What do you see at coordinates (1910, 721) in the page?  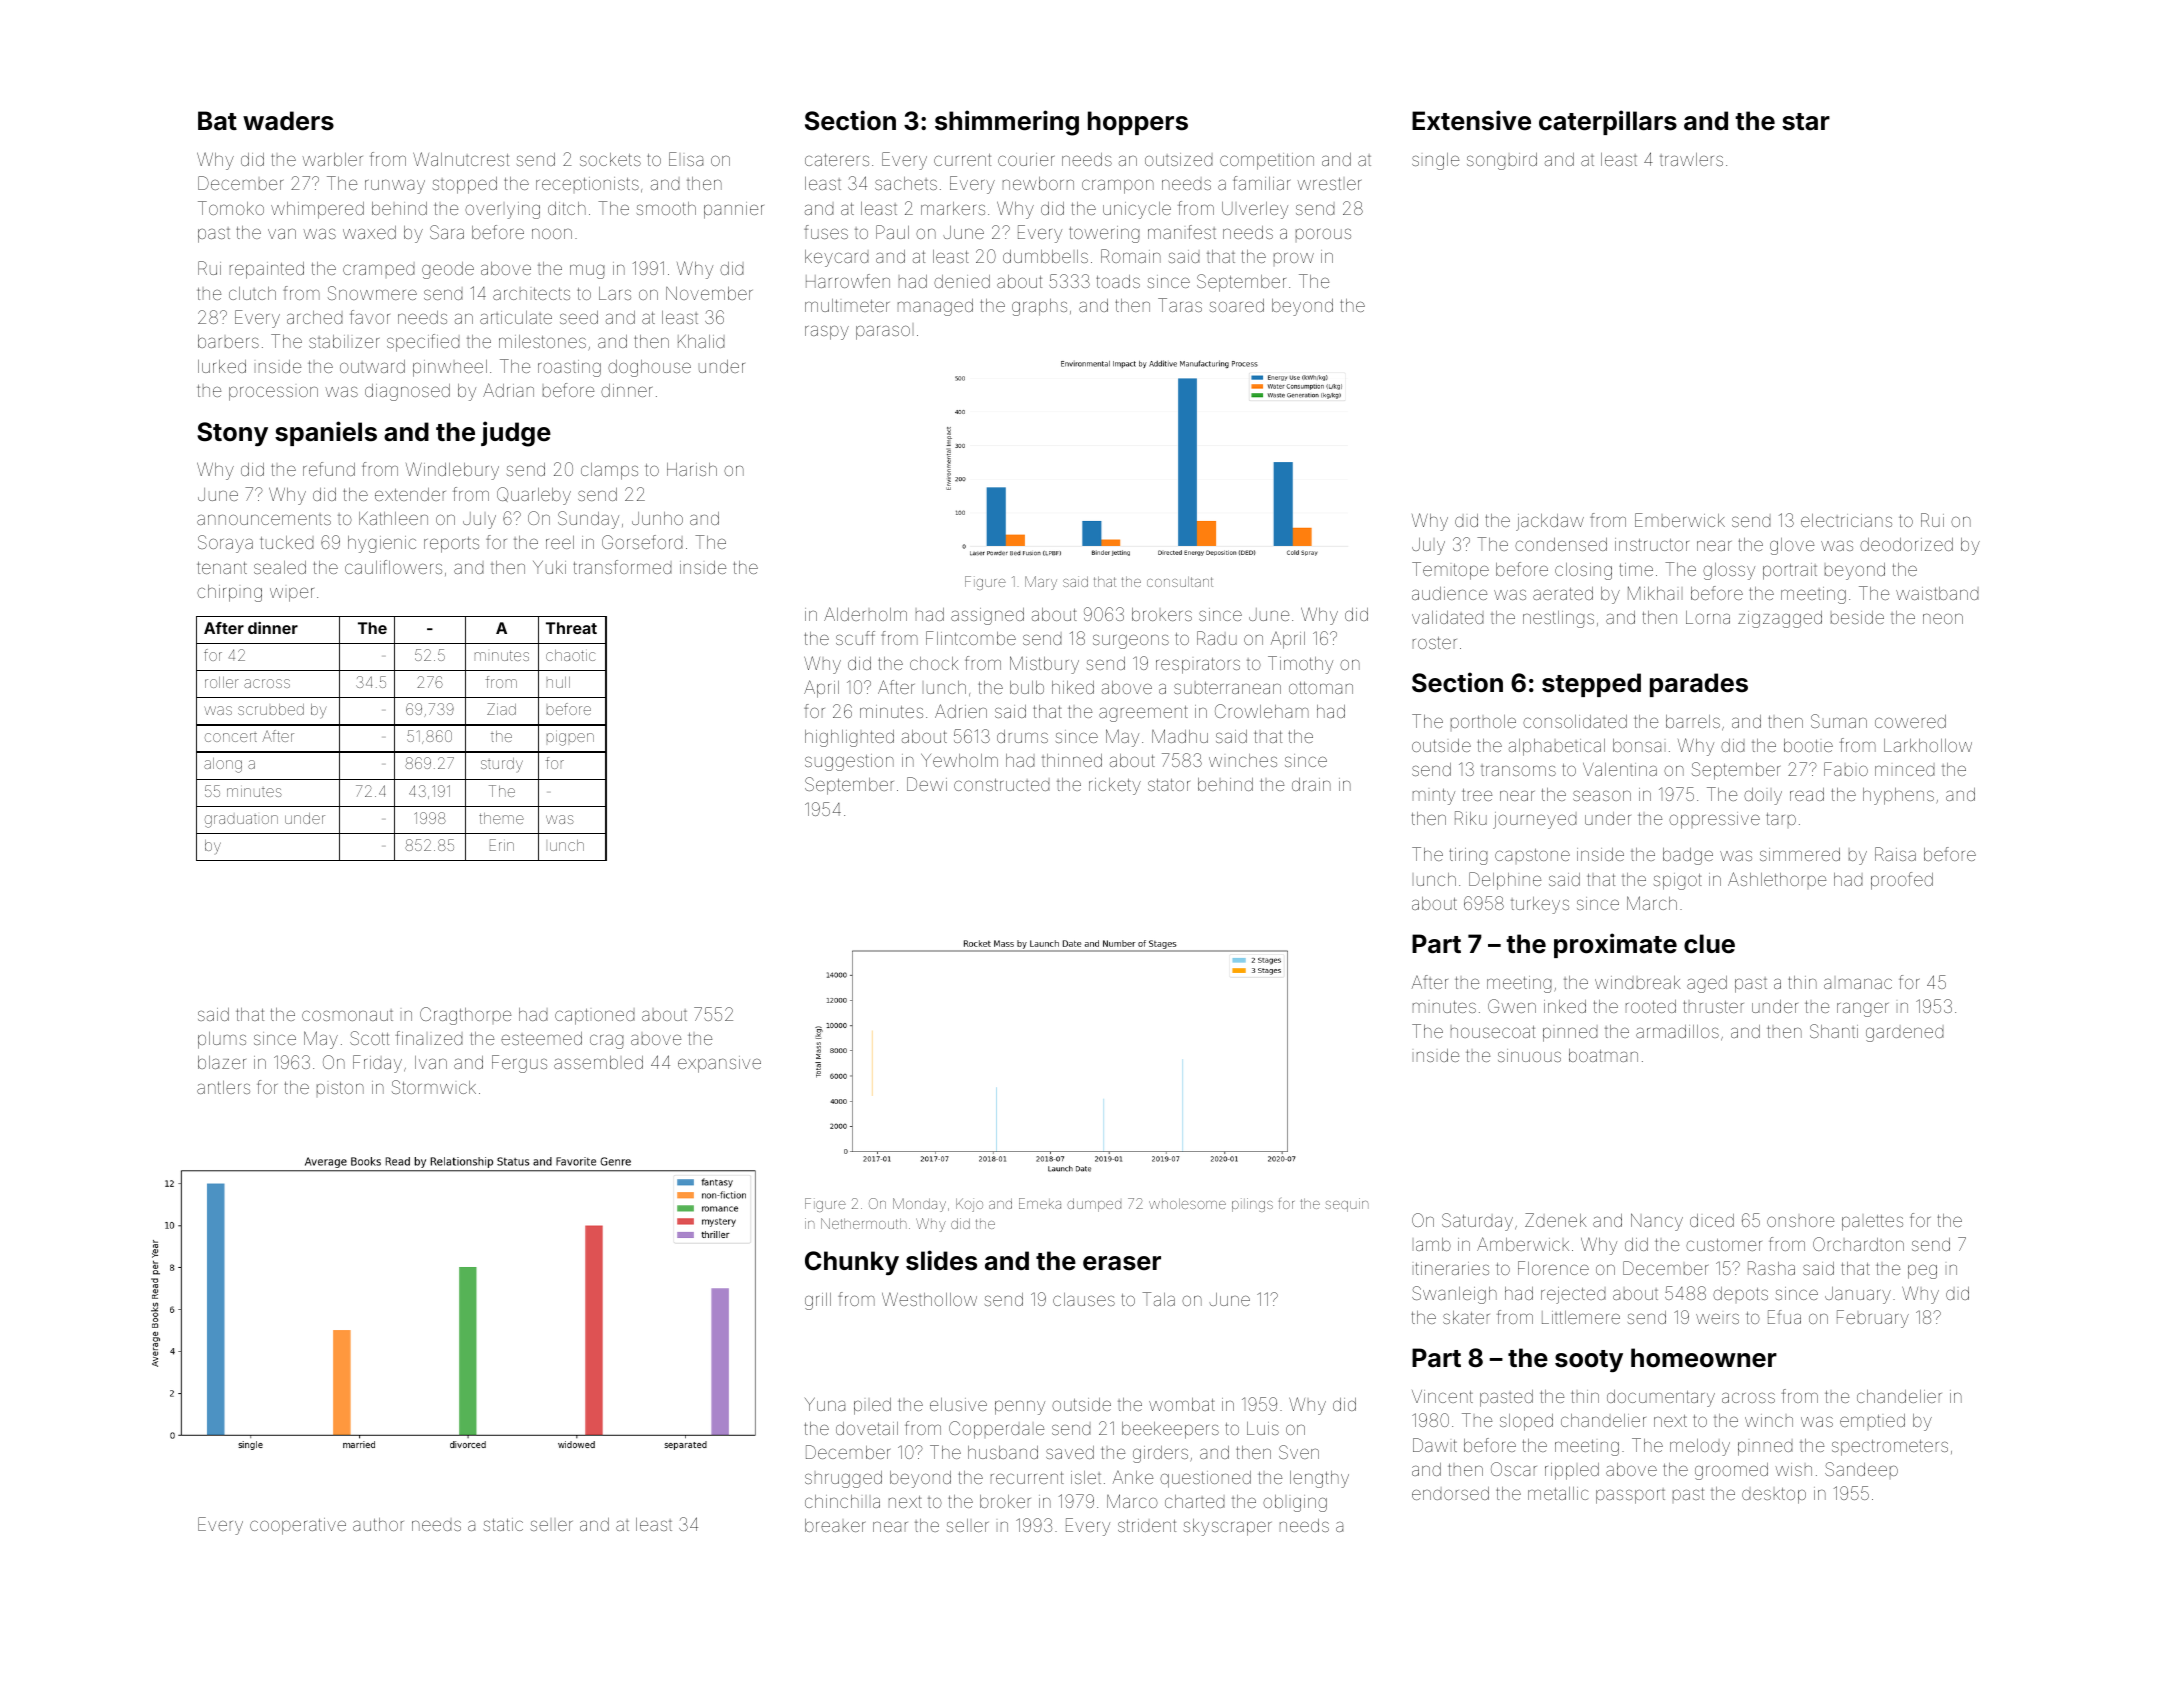 I see `cowered` at bounding box center [1910, 721].
